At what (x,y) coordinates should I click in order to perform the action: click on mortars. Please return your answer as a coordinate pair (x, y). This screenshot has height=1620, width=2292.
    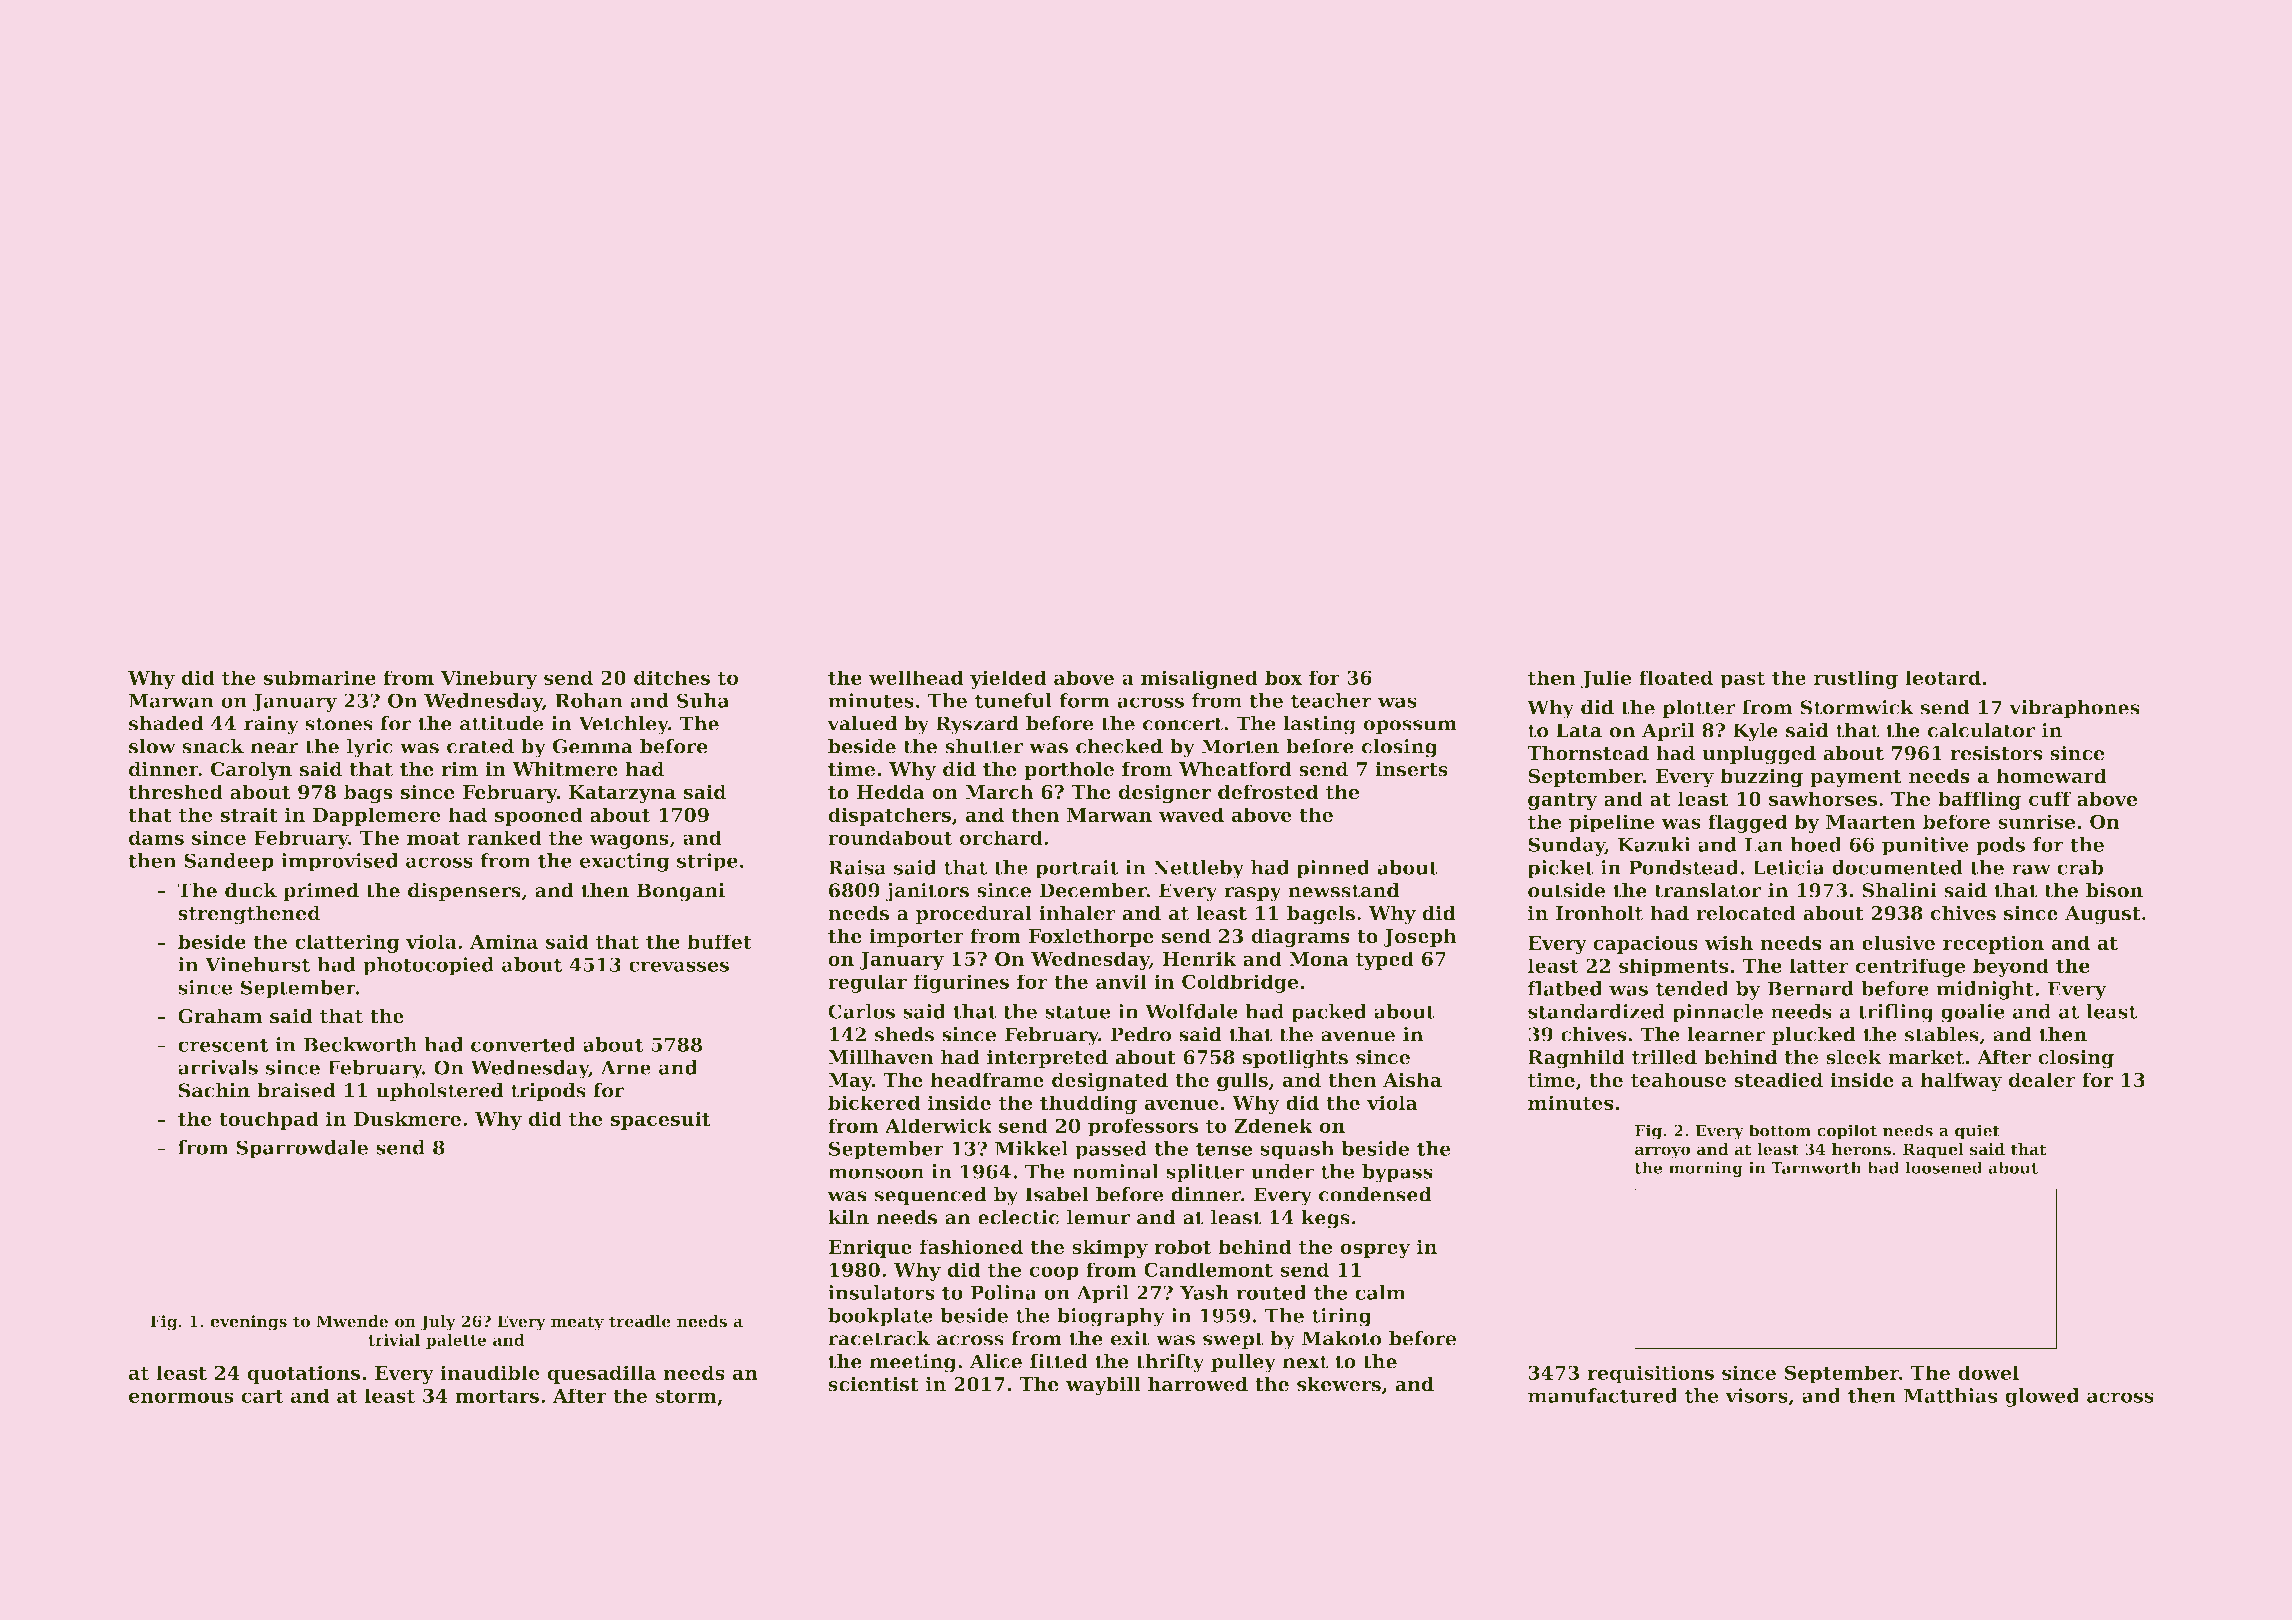
    Looking at the image, I should click on (497, 1396).
